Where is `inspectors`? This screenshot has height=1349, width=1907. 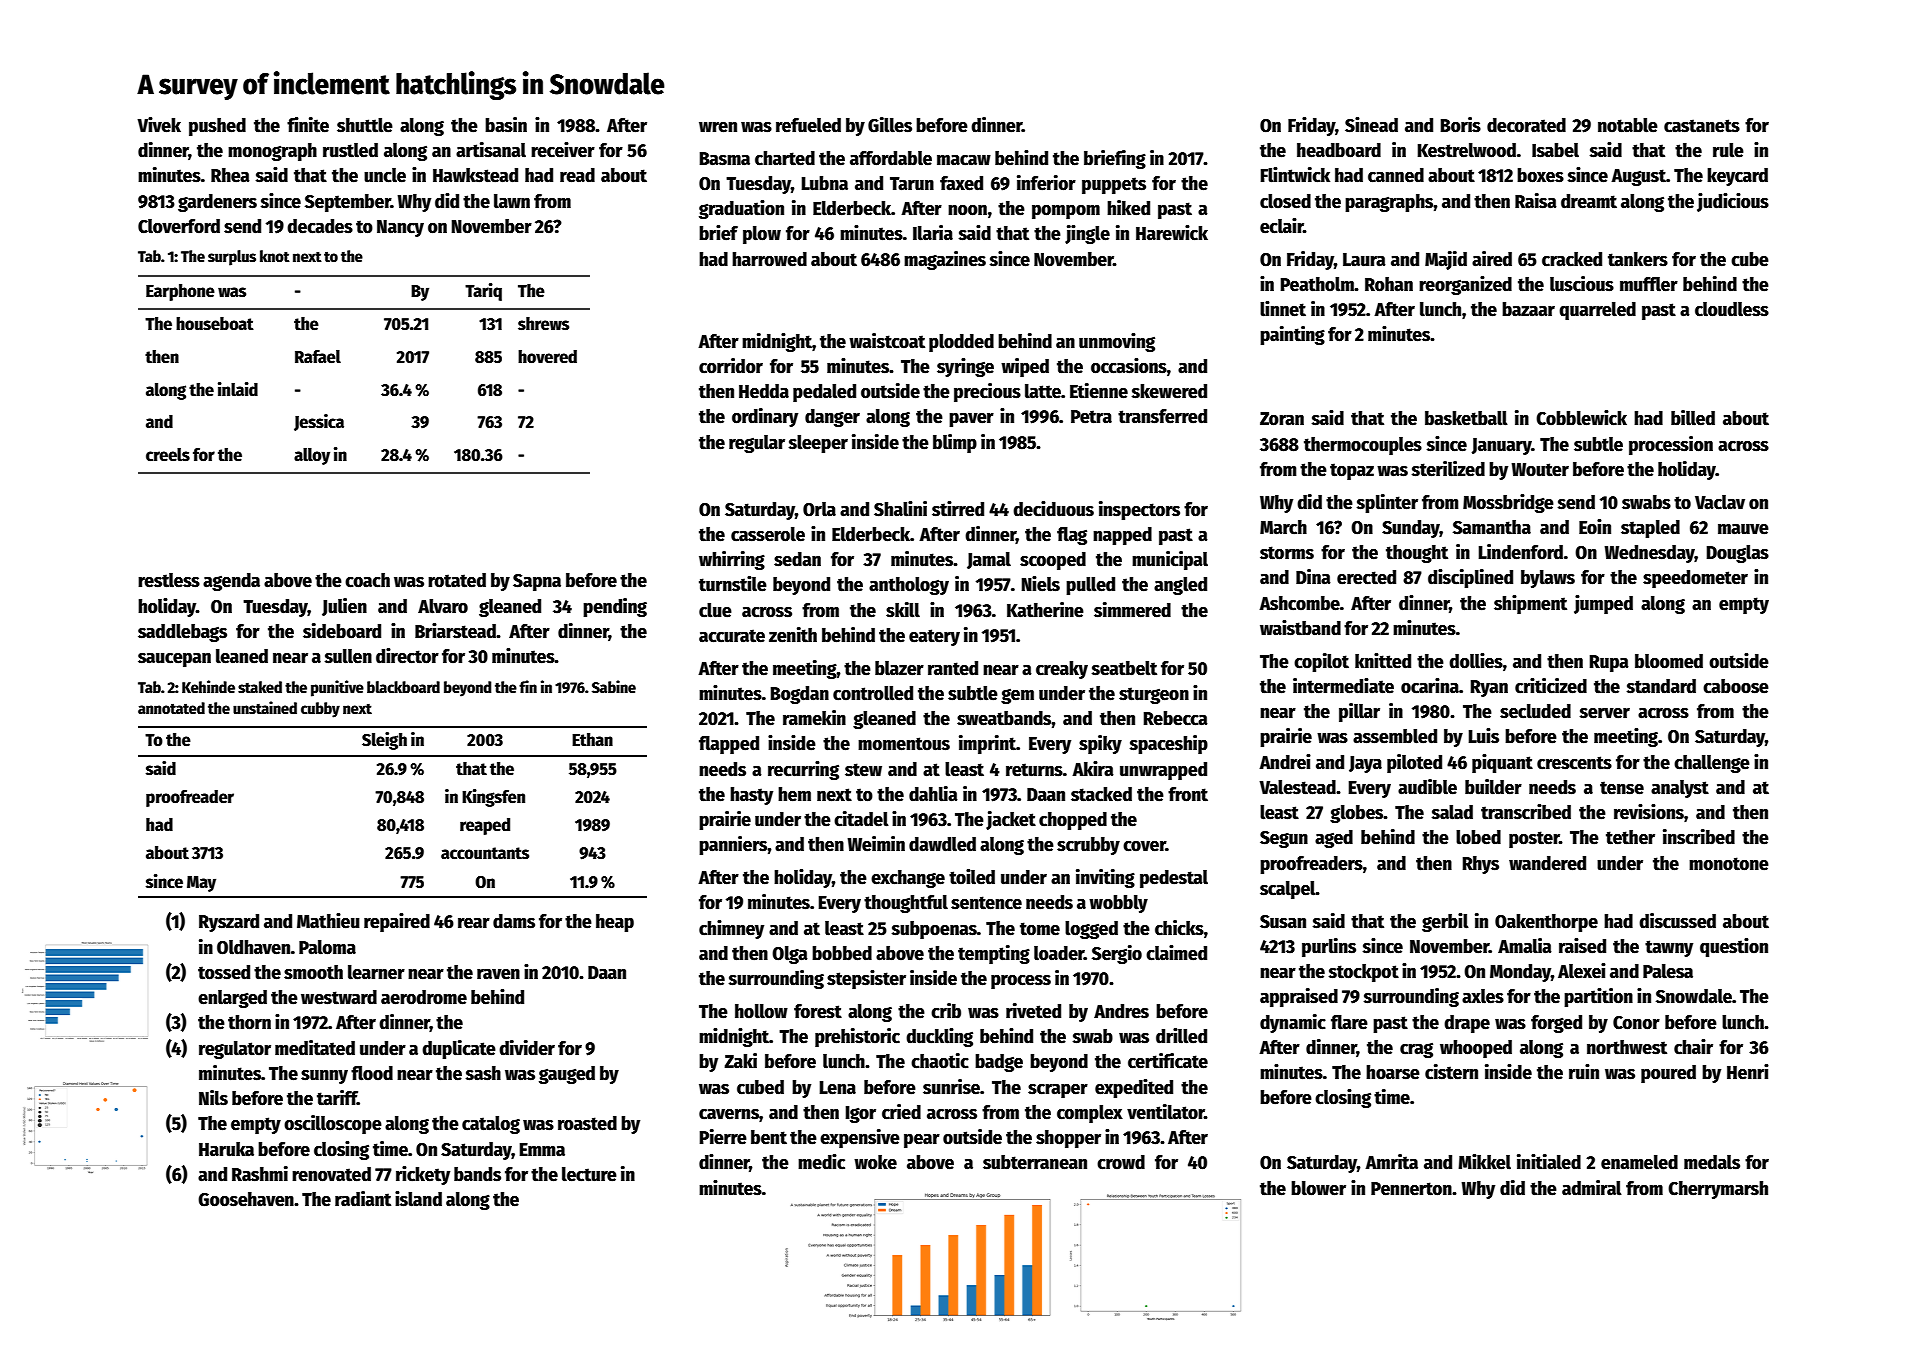
inspectors is located at coordinates (1139, 510).
